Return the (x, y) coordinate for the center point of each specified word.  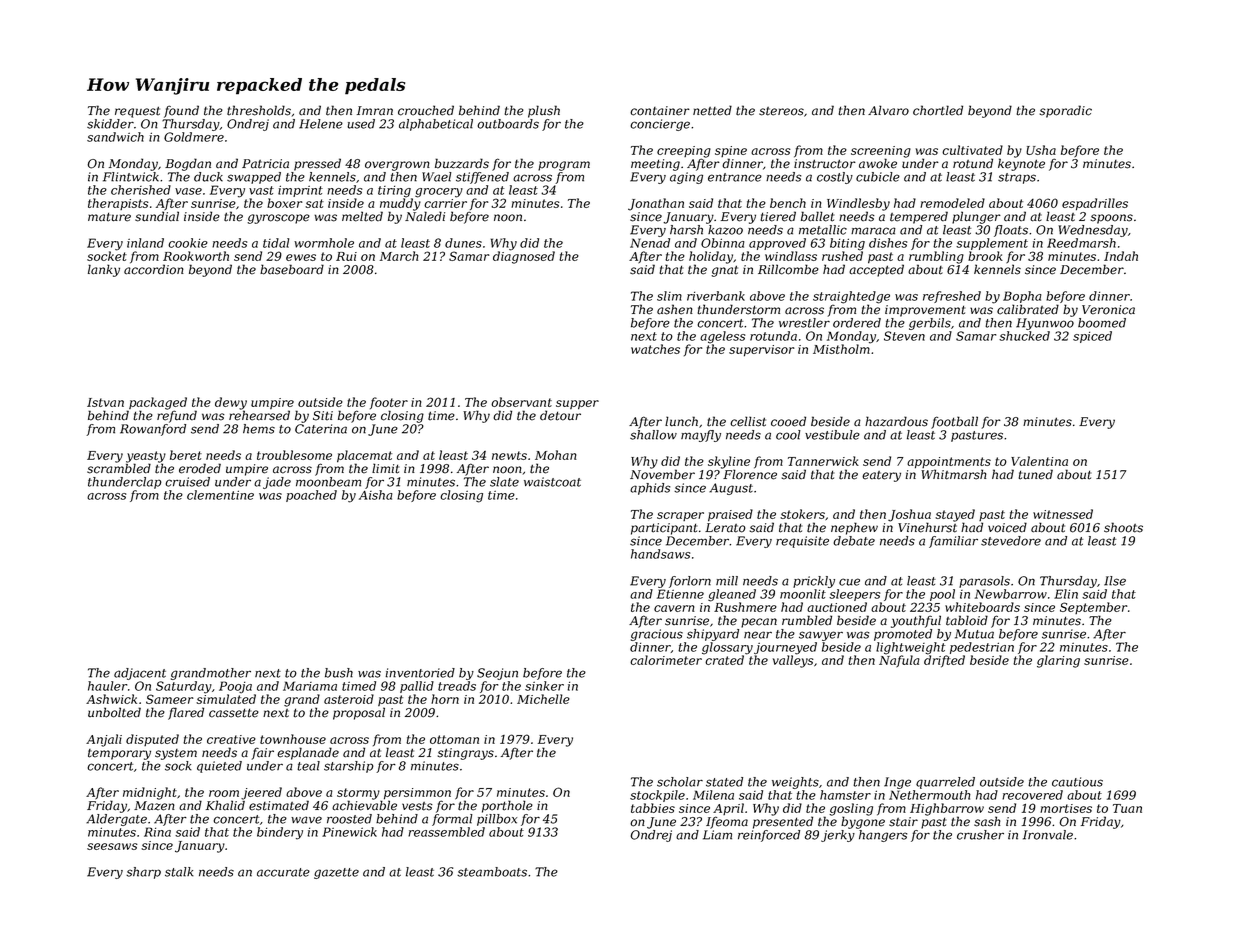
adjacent (140, 674)
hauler (107, 686)
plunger (976, 217)
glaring (1058, 661)
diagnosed (524, 257)
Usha (1041, 150)
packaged (158, 403)
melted (362, 216)
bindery (280, 833)
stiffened (482, 178)
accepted (876, 270)
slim (669, 296)
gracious (657, 635)
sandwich (115, 137)
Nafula (899, 661)
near (758, 635)
